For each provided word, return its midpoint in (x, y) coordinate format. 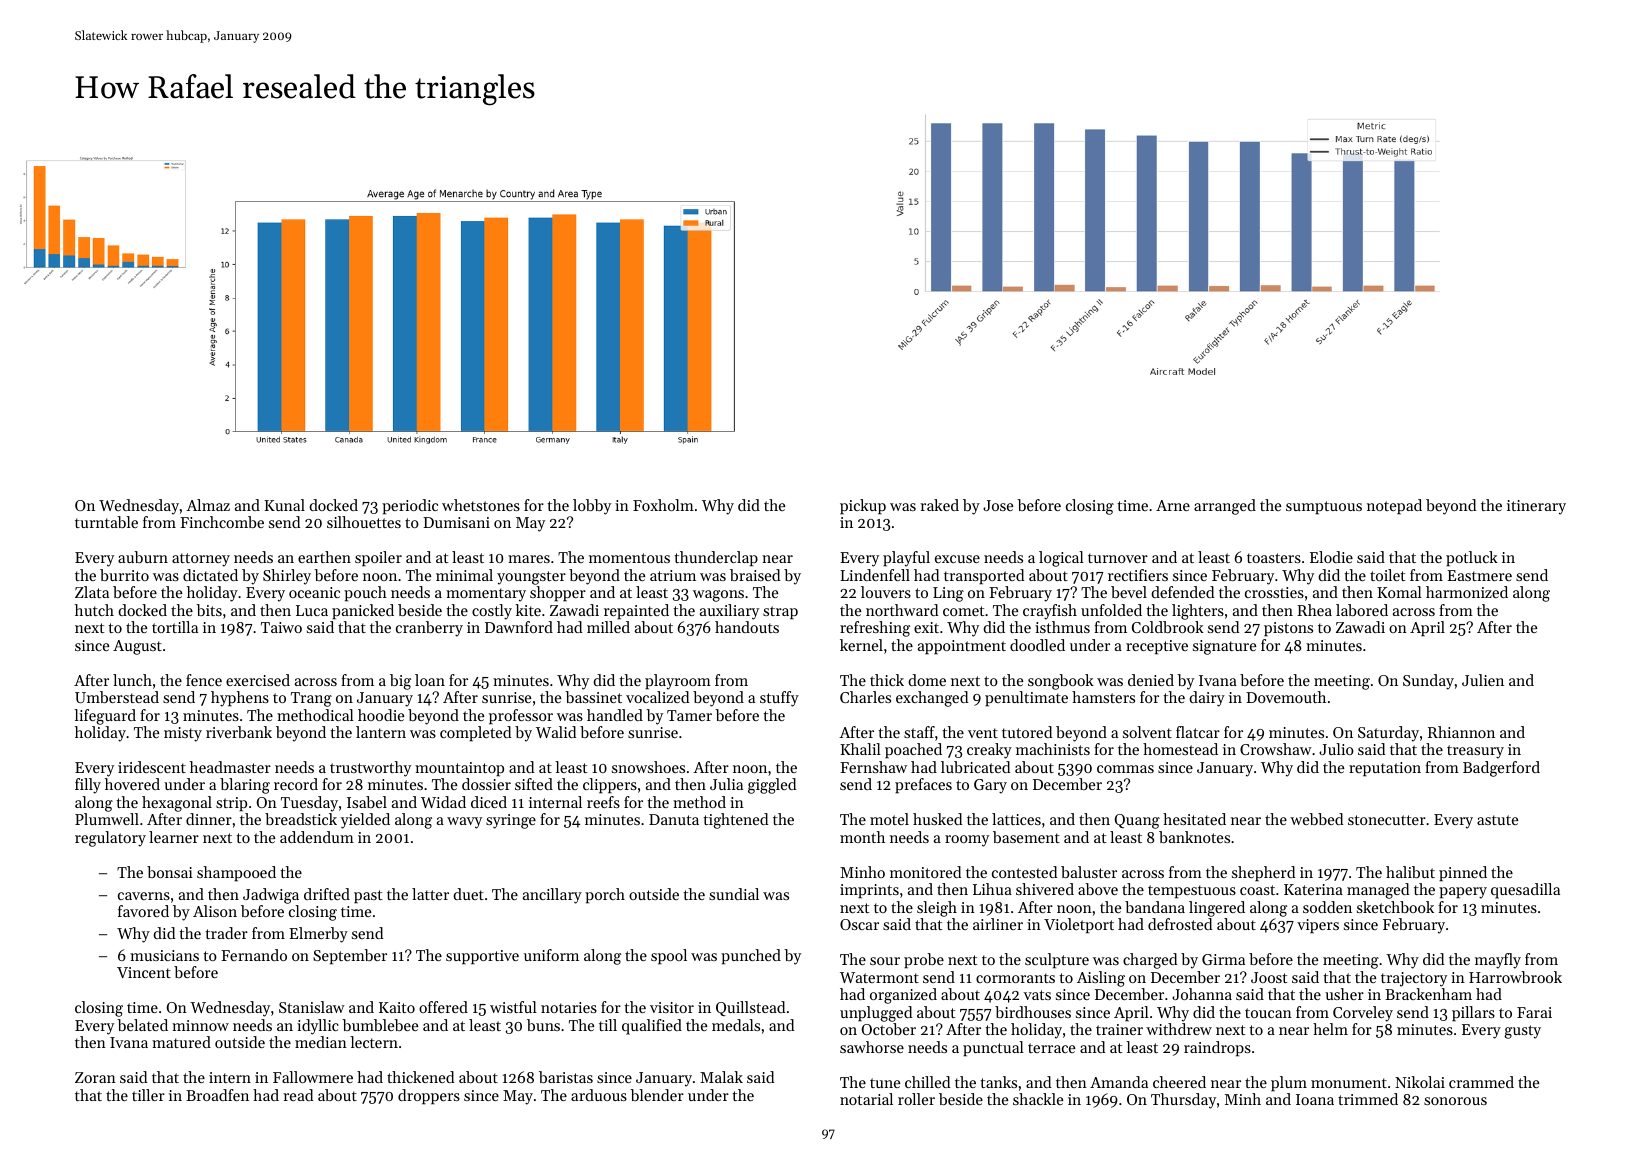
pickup (863, 507)
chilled (927, 1082)
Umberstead (117, 697)
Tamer (689, 715)
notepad (1394, 507)
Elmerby (318, 935)
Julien (1483, 680)
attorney (201, 560)
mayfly (1498, 961)
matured (181, 1042)
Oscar (859, 924)
